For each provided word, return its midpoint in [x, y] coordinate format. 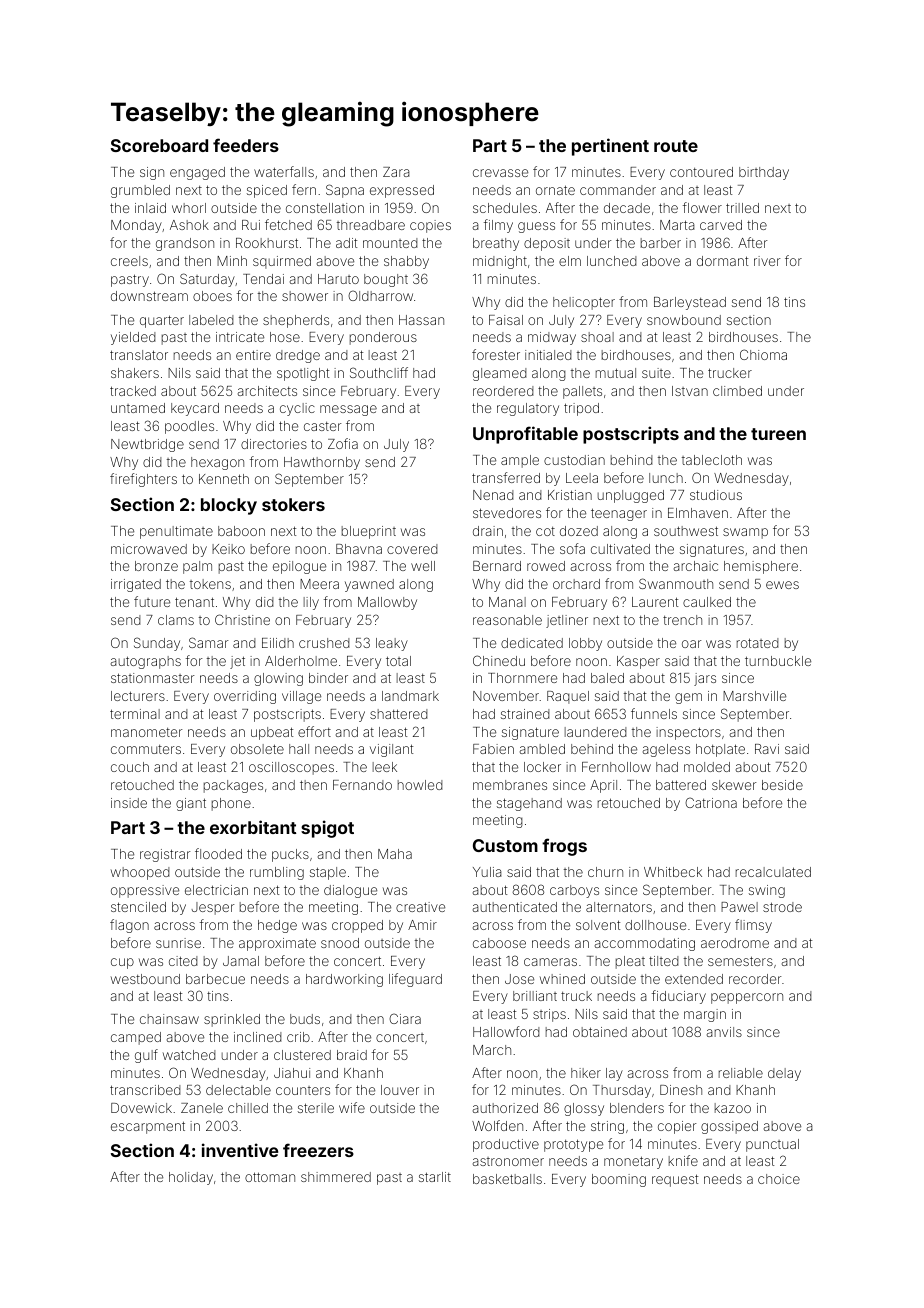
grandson [185, 244]
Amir [422, 925]
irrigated [136, 585]
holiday [191, 1178]
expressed [402, 191]
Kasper [638, 662]
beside [782, 785]
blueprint [369, 532]
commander [618, 190]
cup [122, 963]
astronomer [508, 1161]
